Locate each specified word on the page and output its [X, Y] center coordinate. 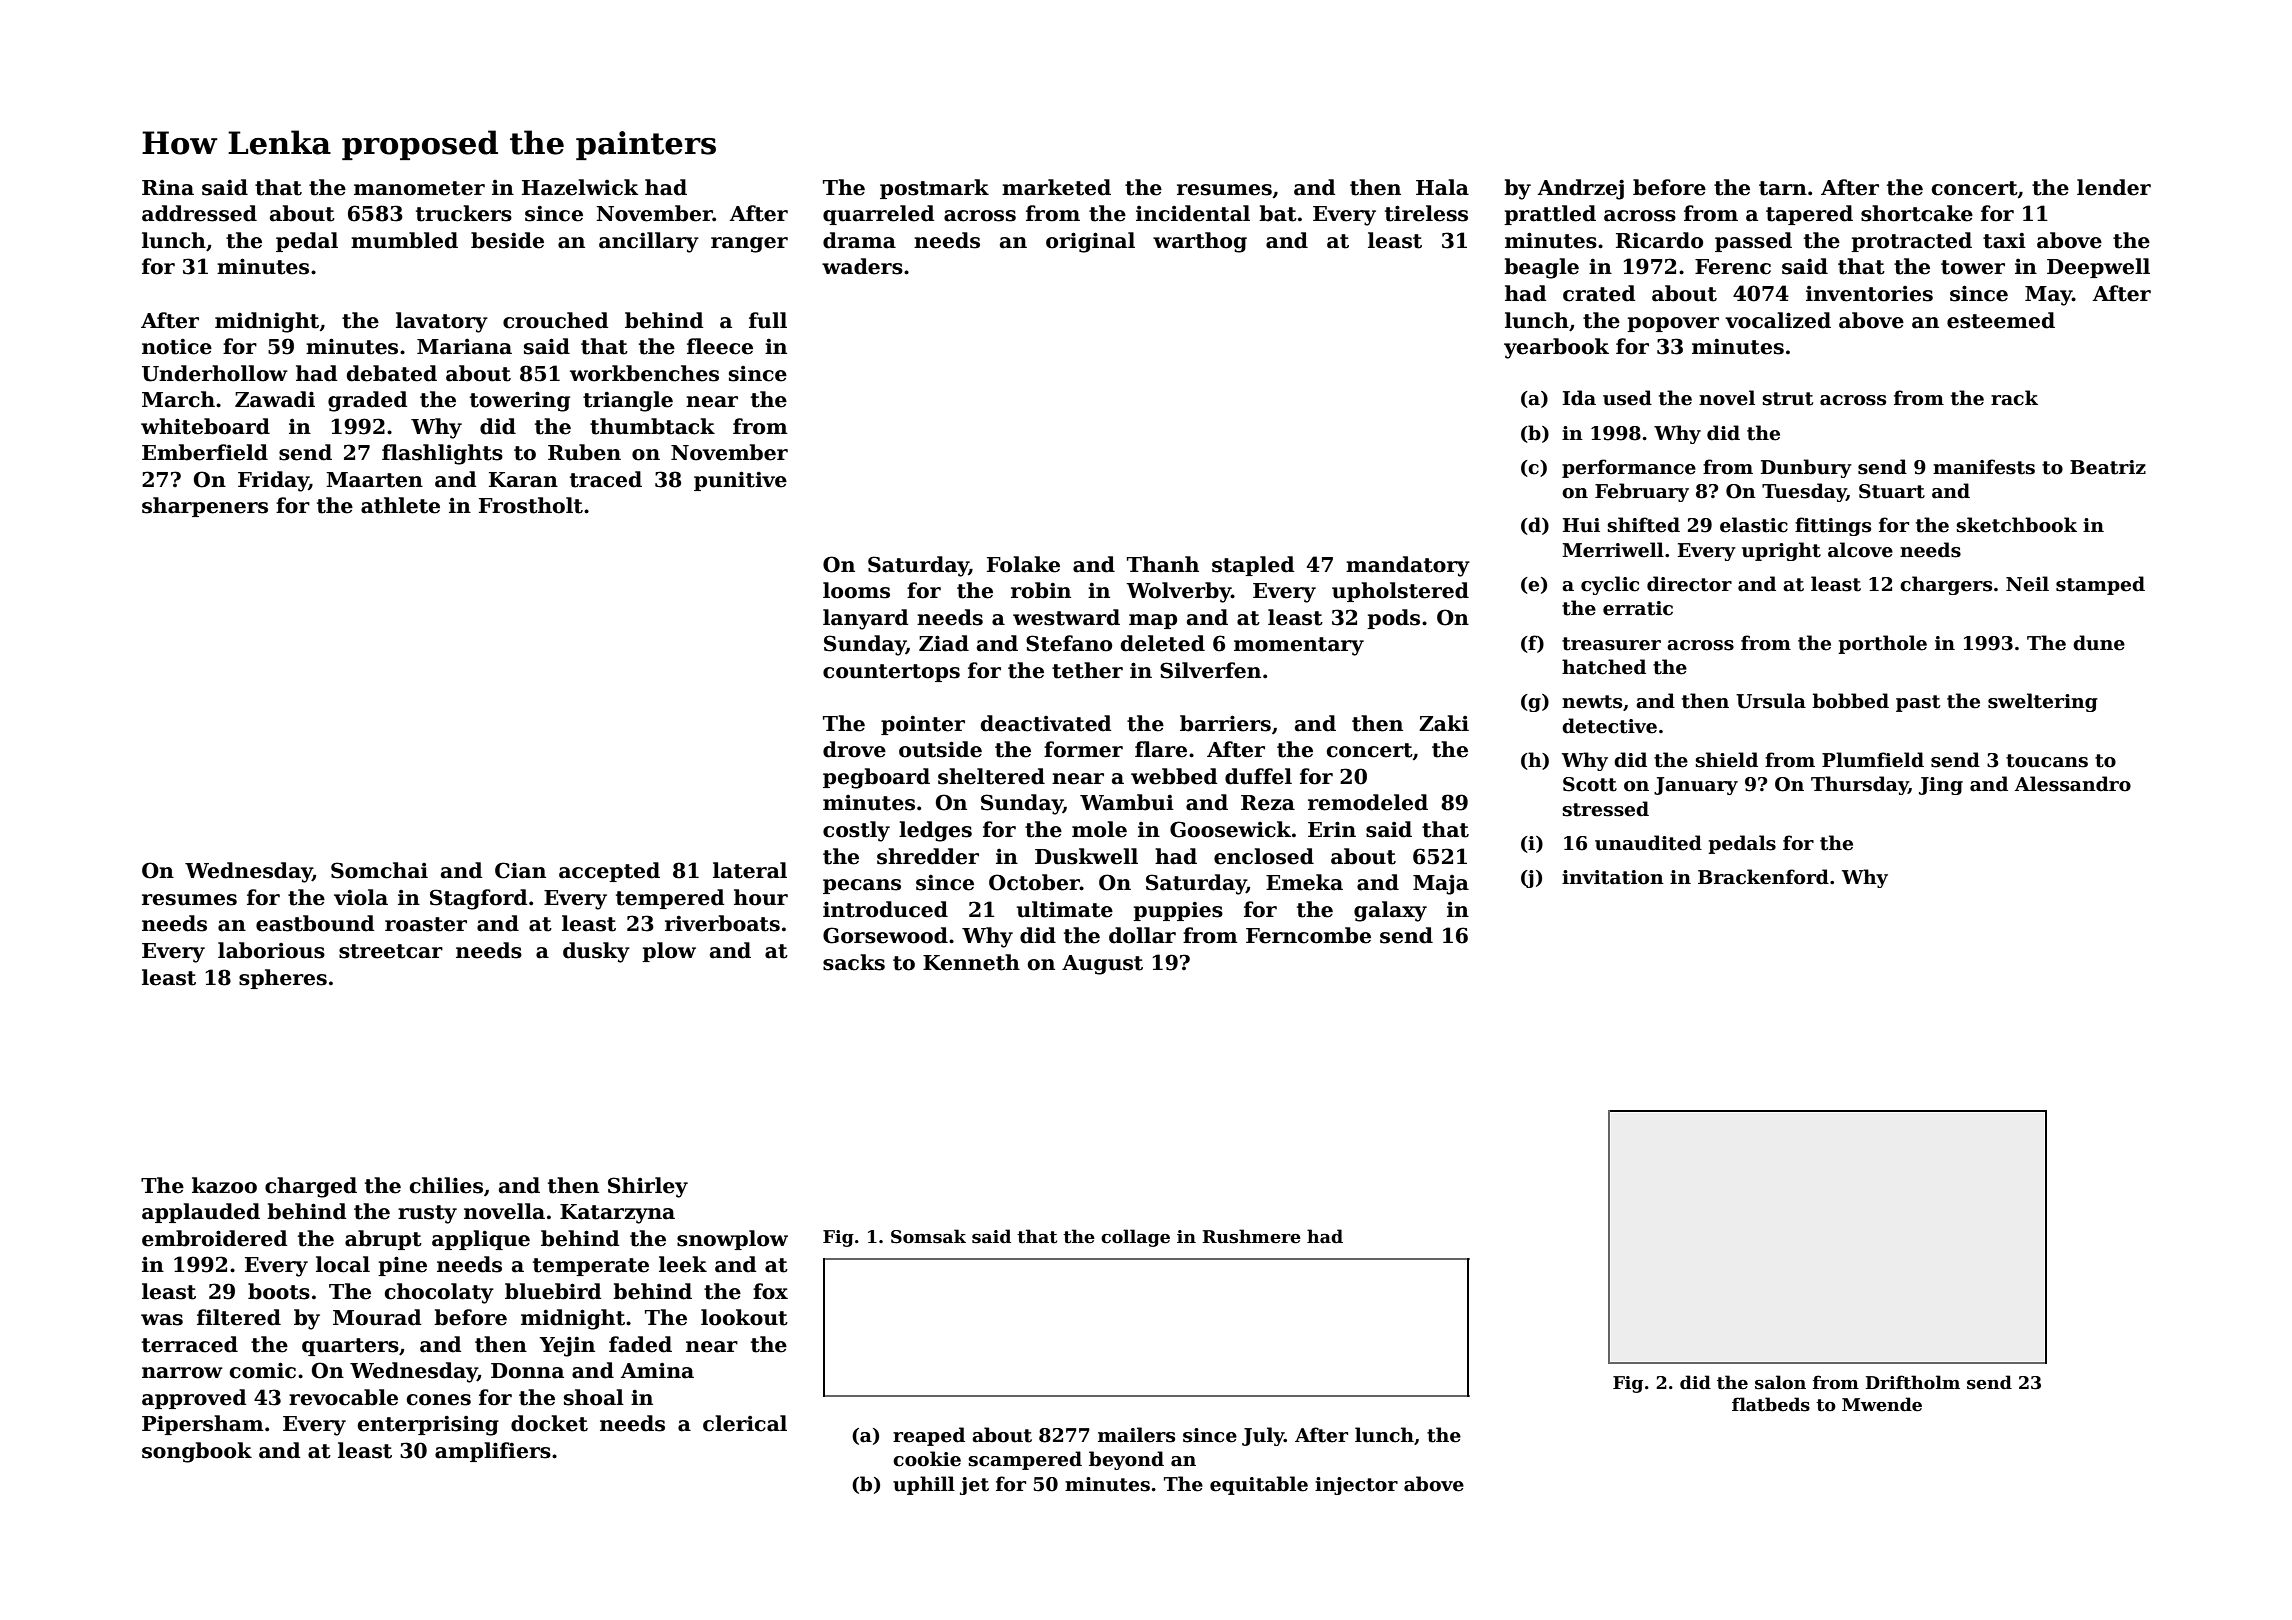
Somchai [379, 870]
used [1627, 398]
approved [194, 1399]
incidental [1193, 213]
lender [2114, 187]
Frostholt [531, 505]
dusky [596, 952]
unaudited [1648, 843]
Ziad [944, 643]
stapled [1253, 566]
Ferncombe [1308, 935]
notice [177, 347]
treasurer [1611, 644]
